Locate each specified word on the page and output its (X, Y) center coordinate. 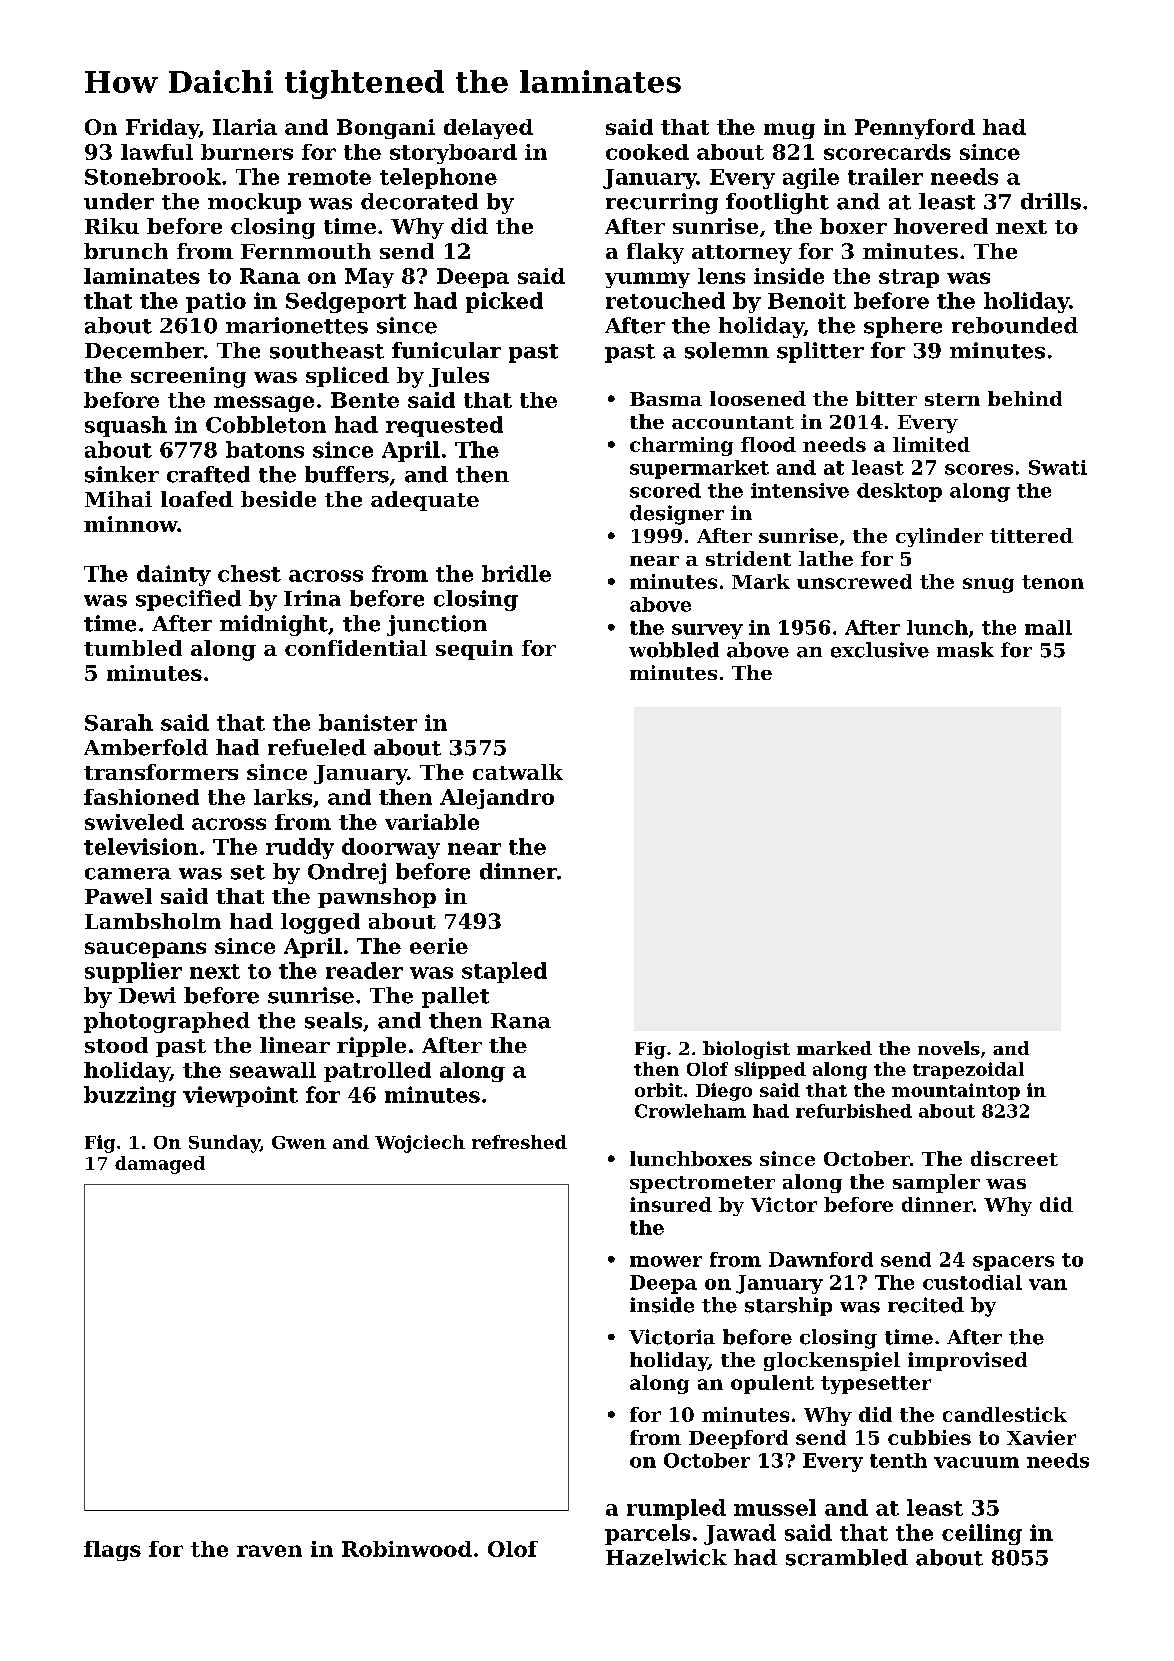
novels (949, 1048)
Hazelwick (666, 1557)
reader (364, 970)
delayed (488, 129)
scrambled (847, 1557)
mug (789, 131)
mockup (254, 203)
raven (269, 1551)
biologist (746, 1050)
